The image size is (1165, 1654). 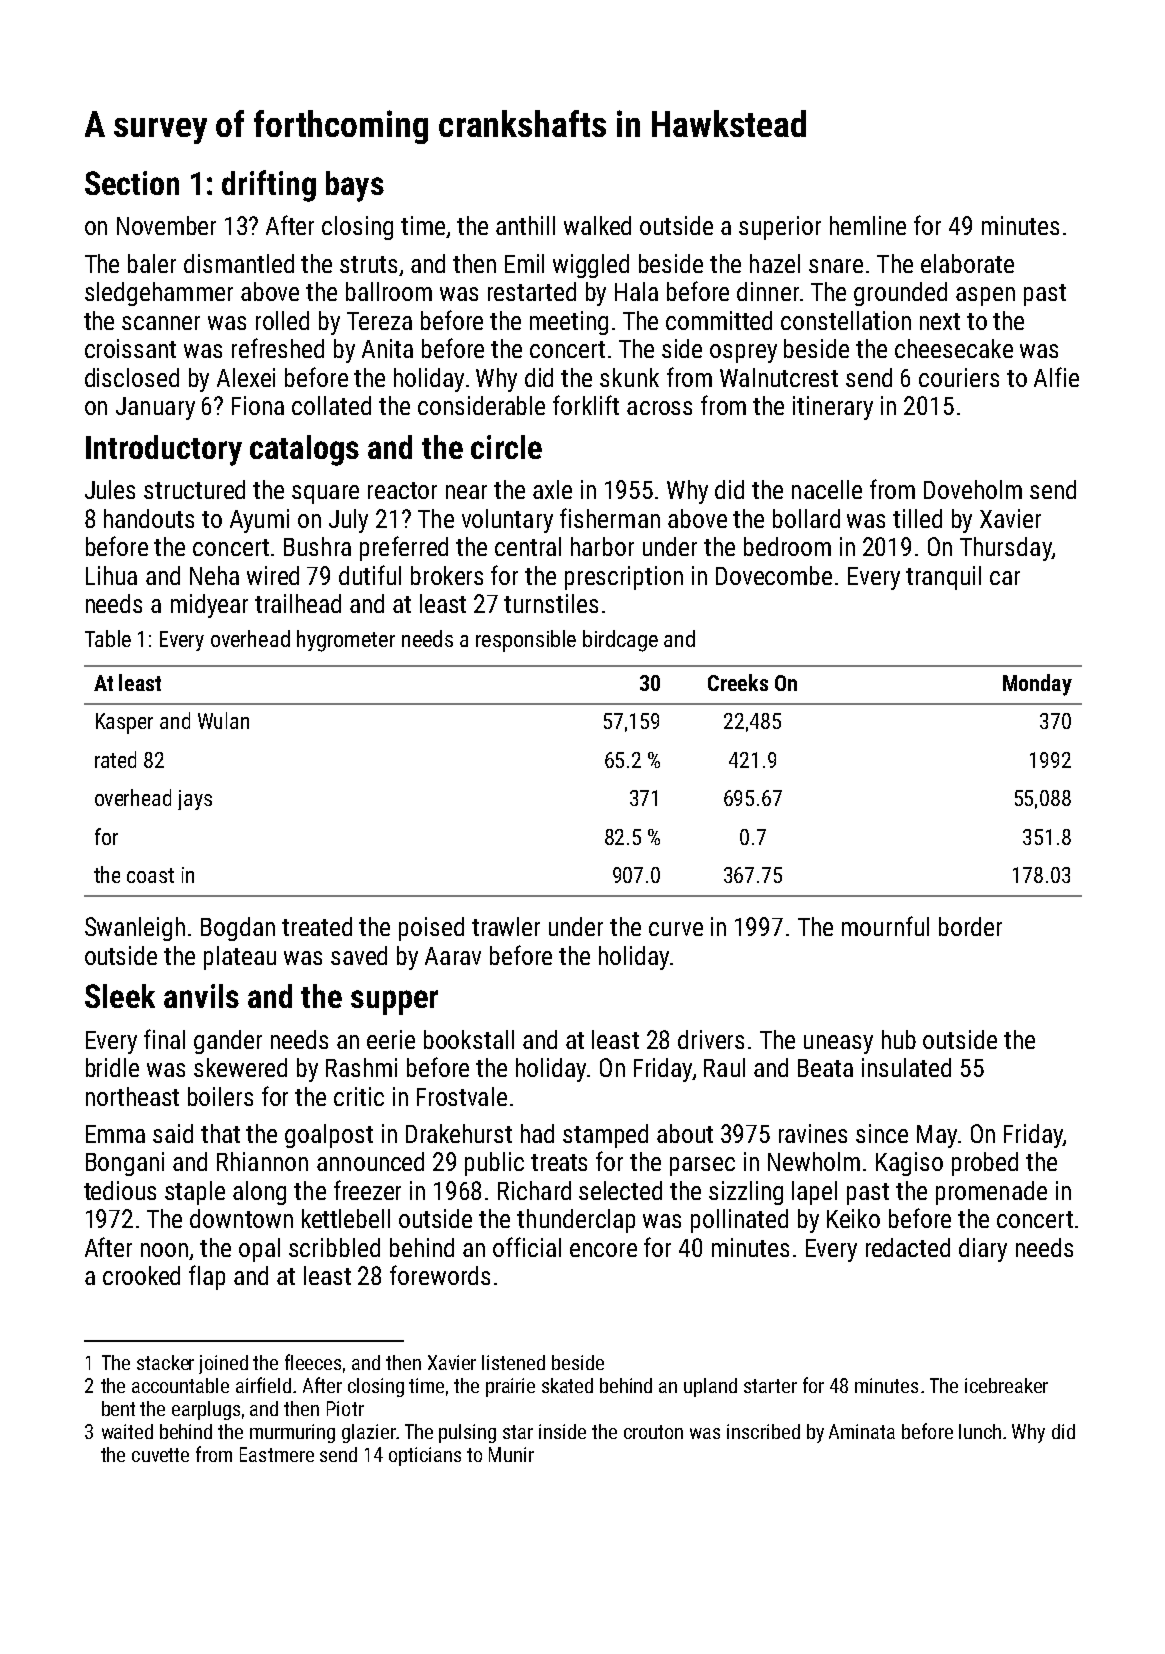 What do you see at coordinates (513, 1362) in the document?
I see `listened` at bounding box center [513, 1362].
